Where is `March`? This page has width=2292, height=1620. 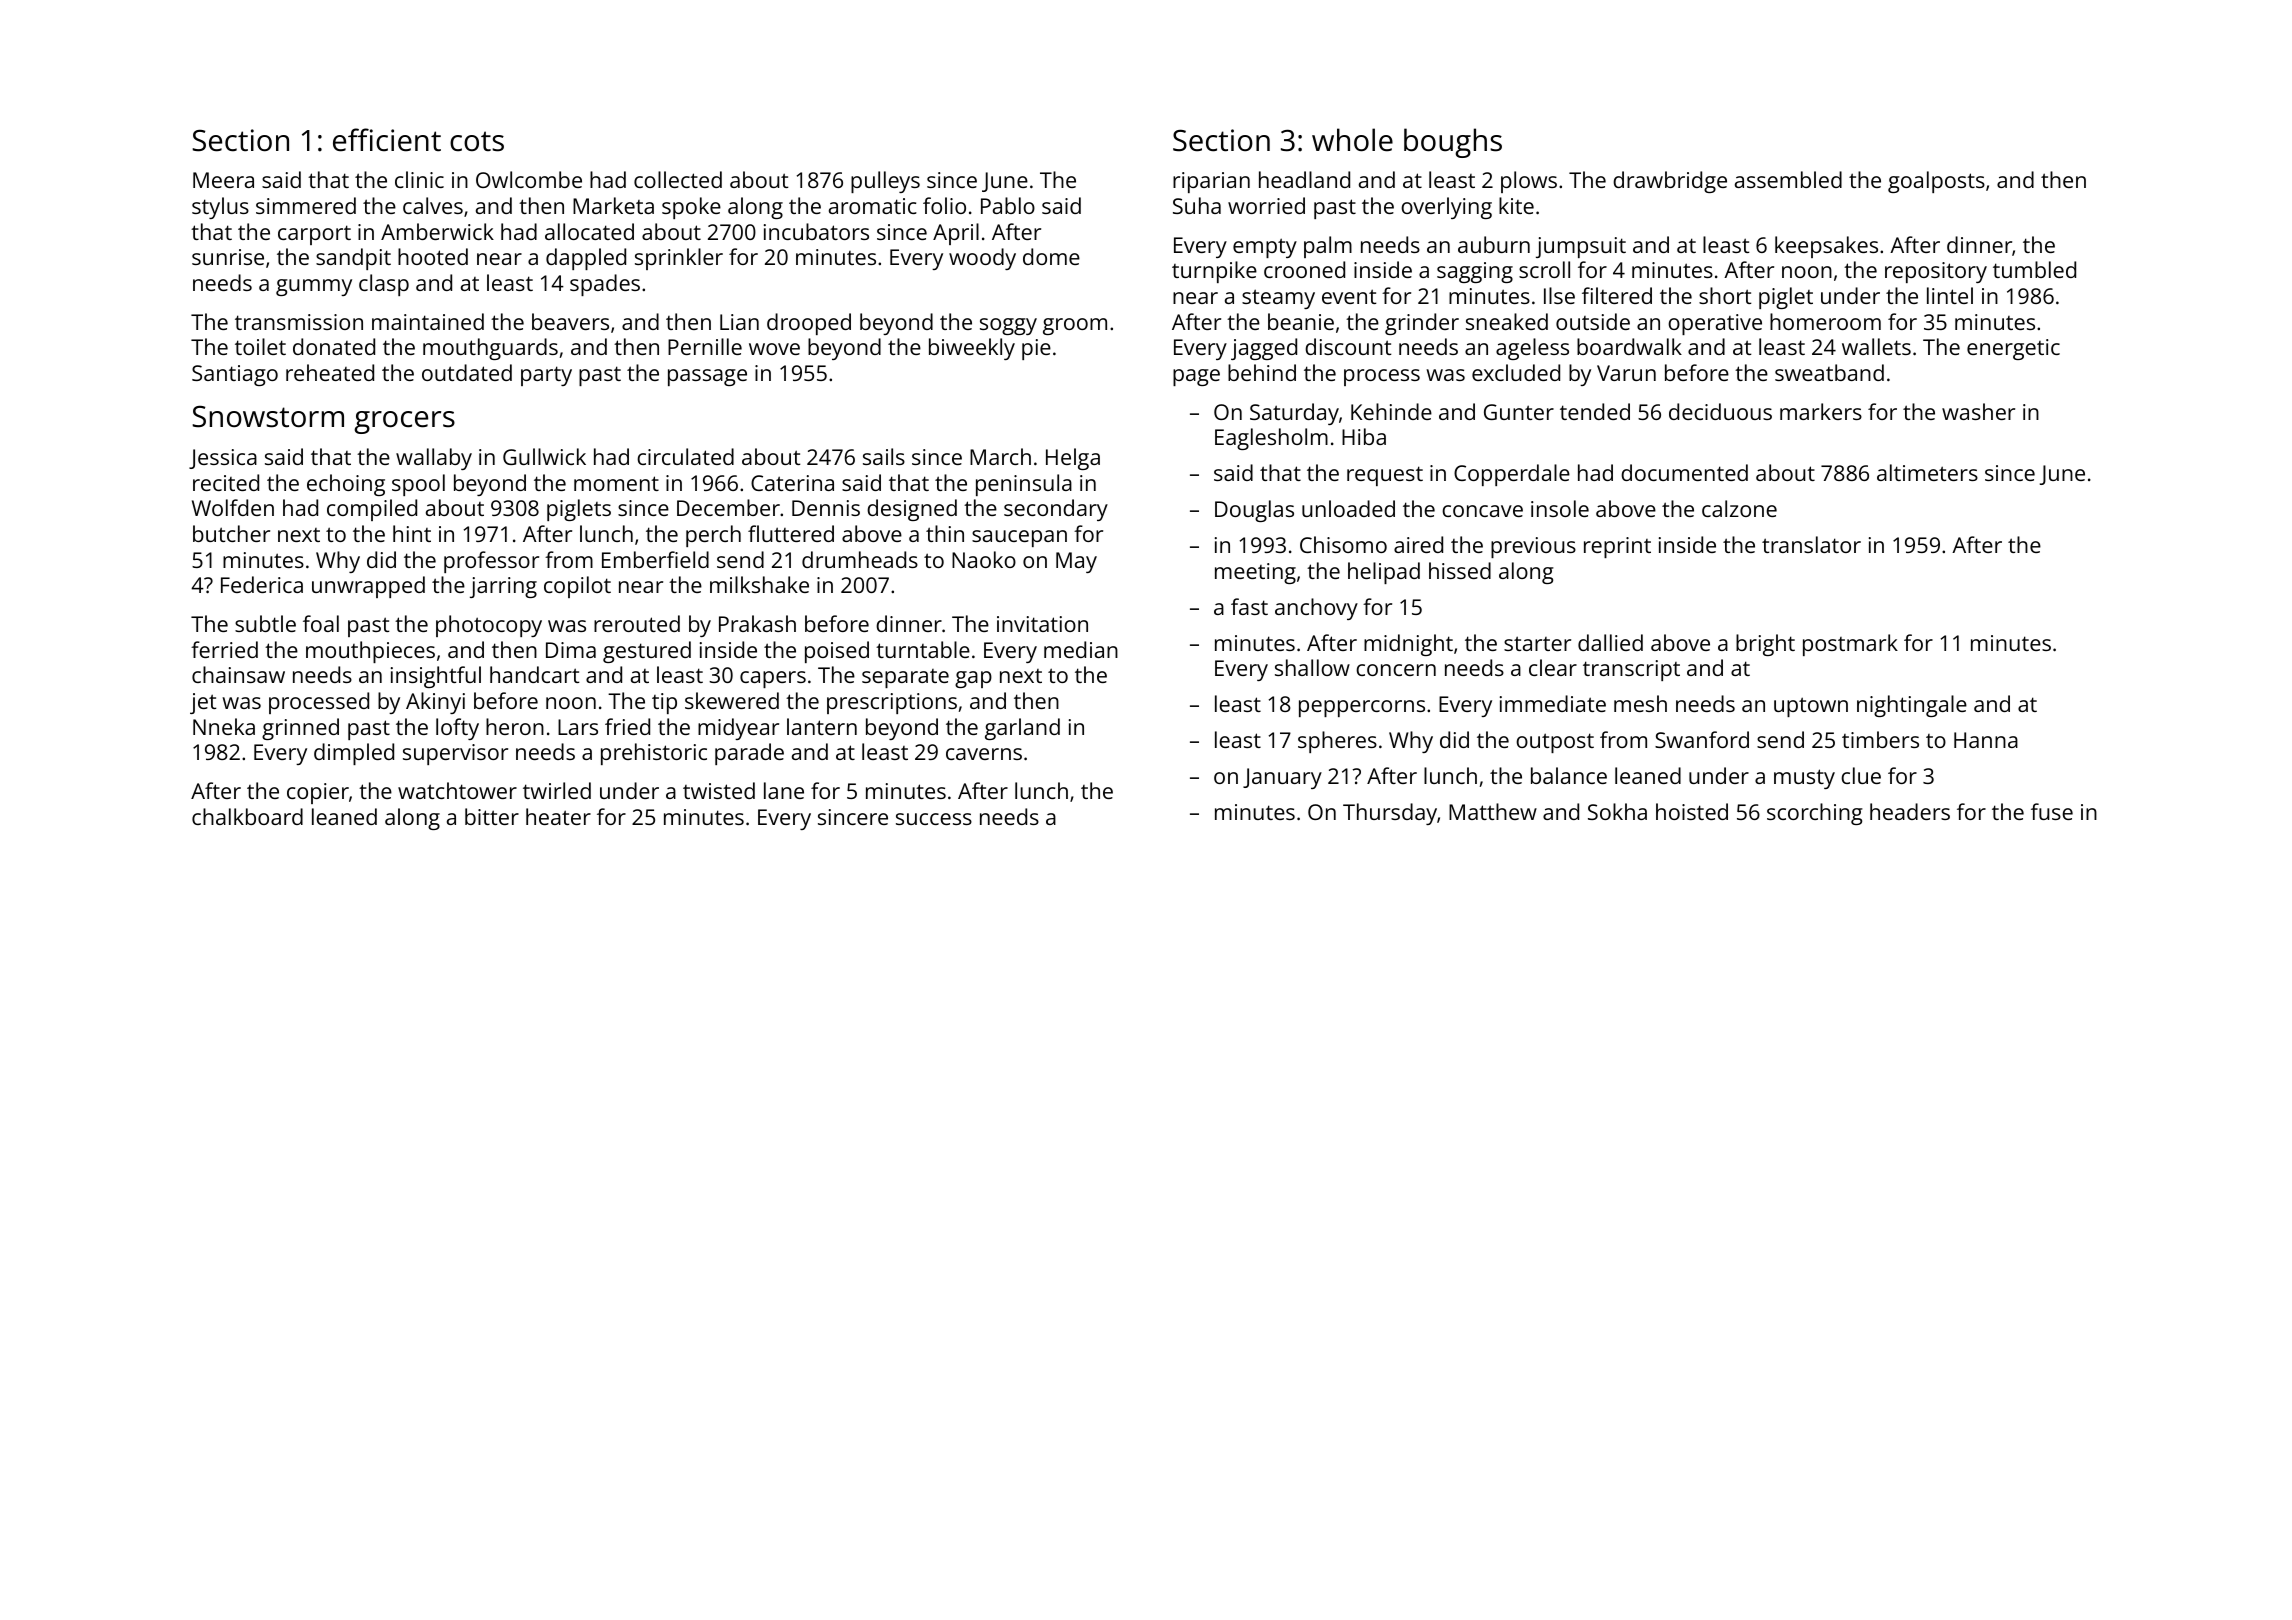
March is located at coordinates (1000, 456).
